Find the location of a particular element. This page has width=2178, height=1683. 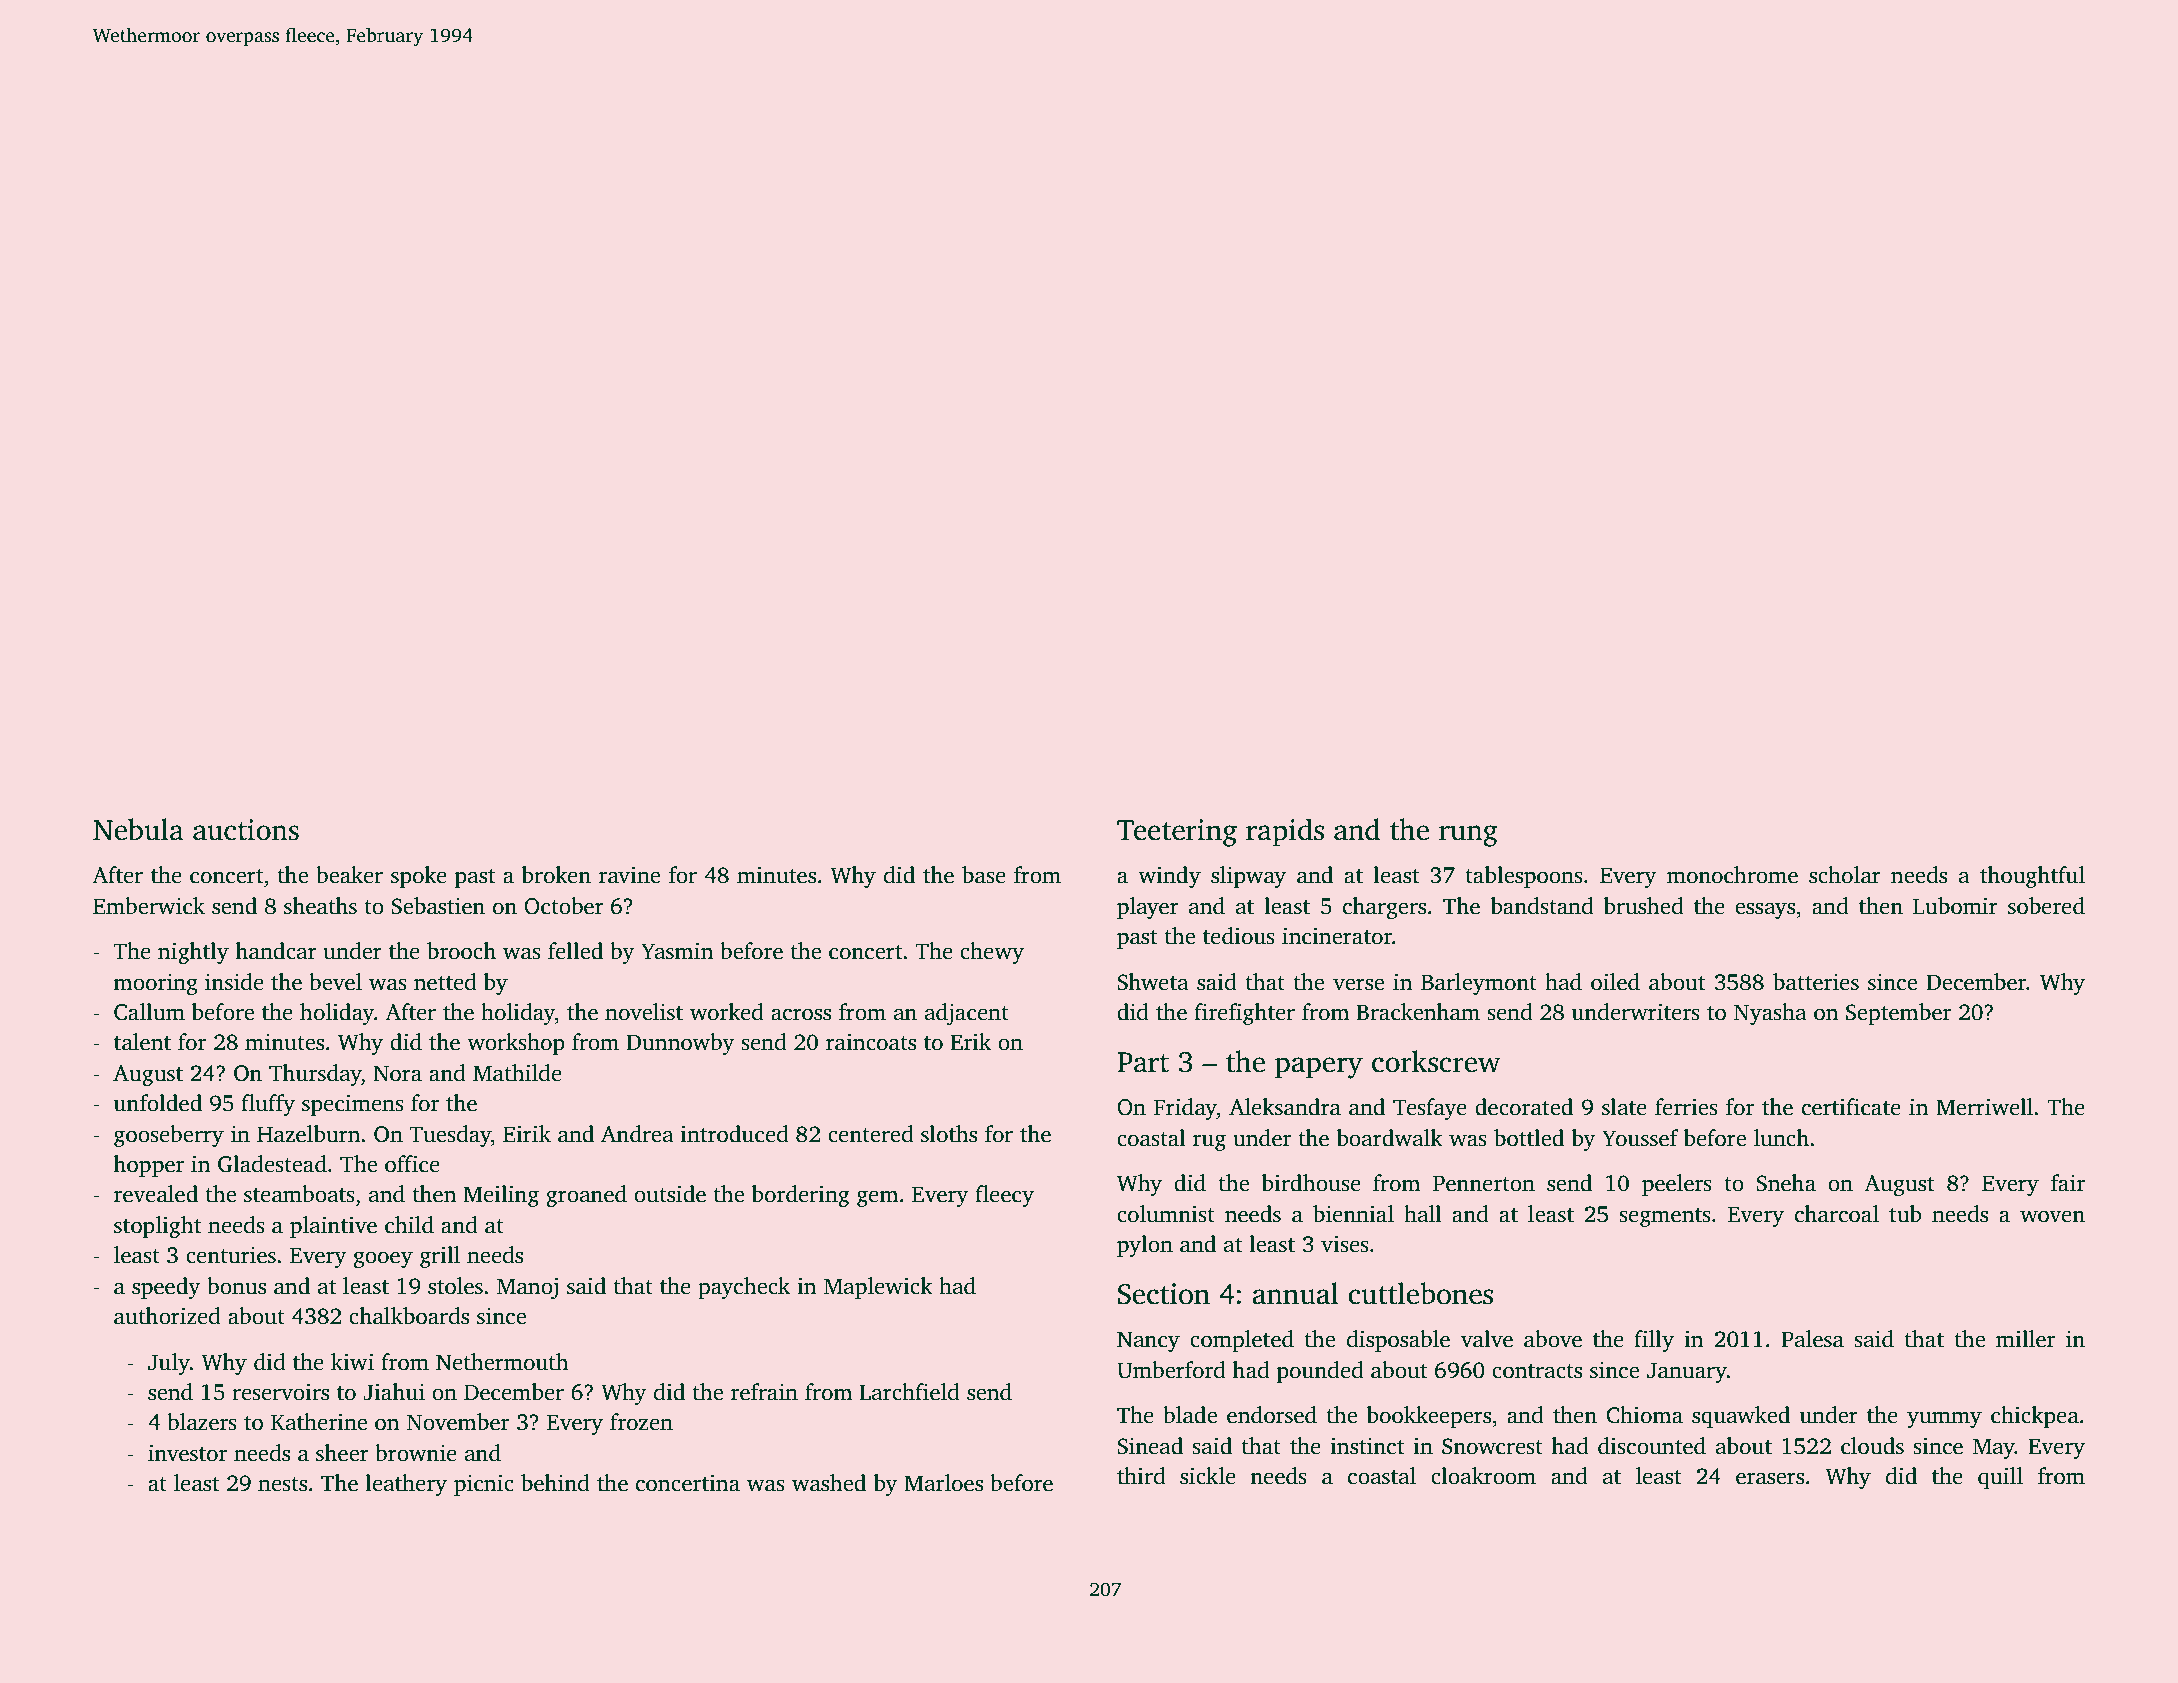

clouds is located at coordinates (1872, 1446).
